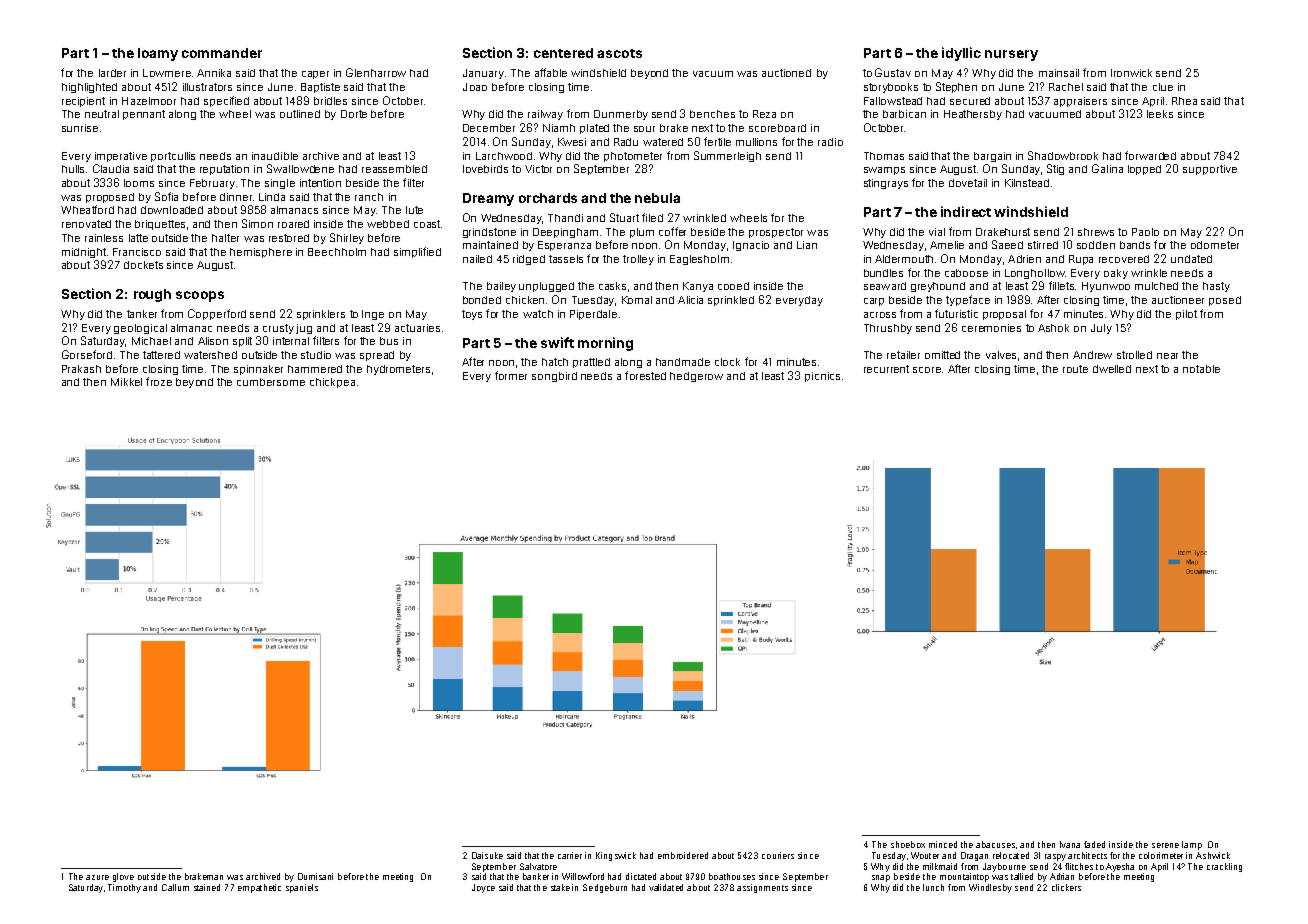  What do you see at coordinates (624, 217) in the document?
I see `Stuart` at bounding box center [624, 217].
